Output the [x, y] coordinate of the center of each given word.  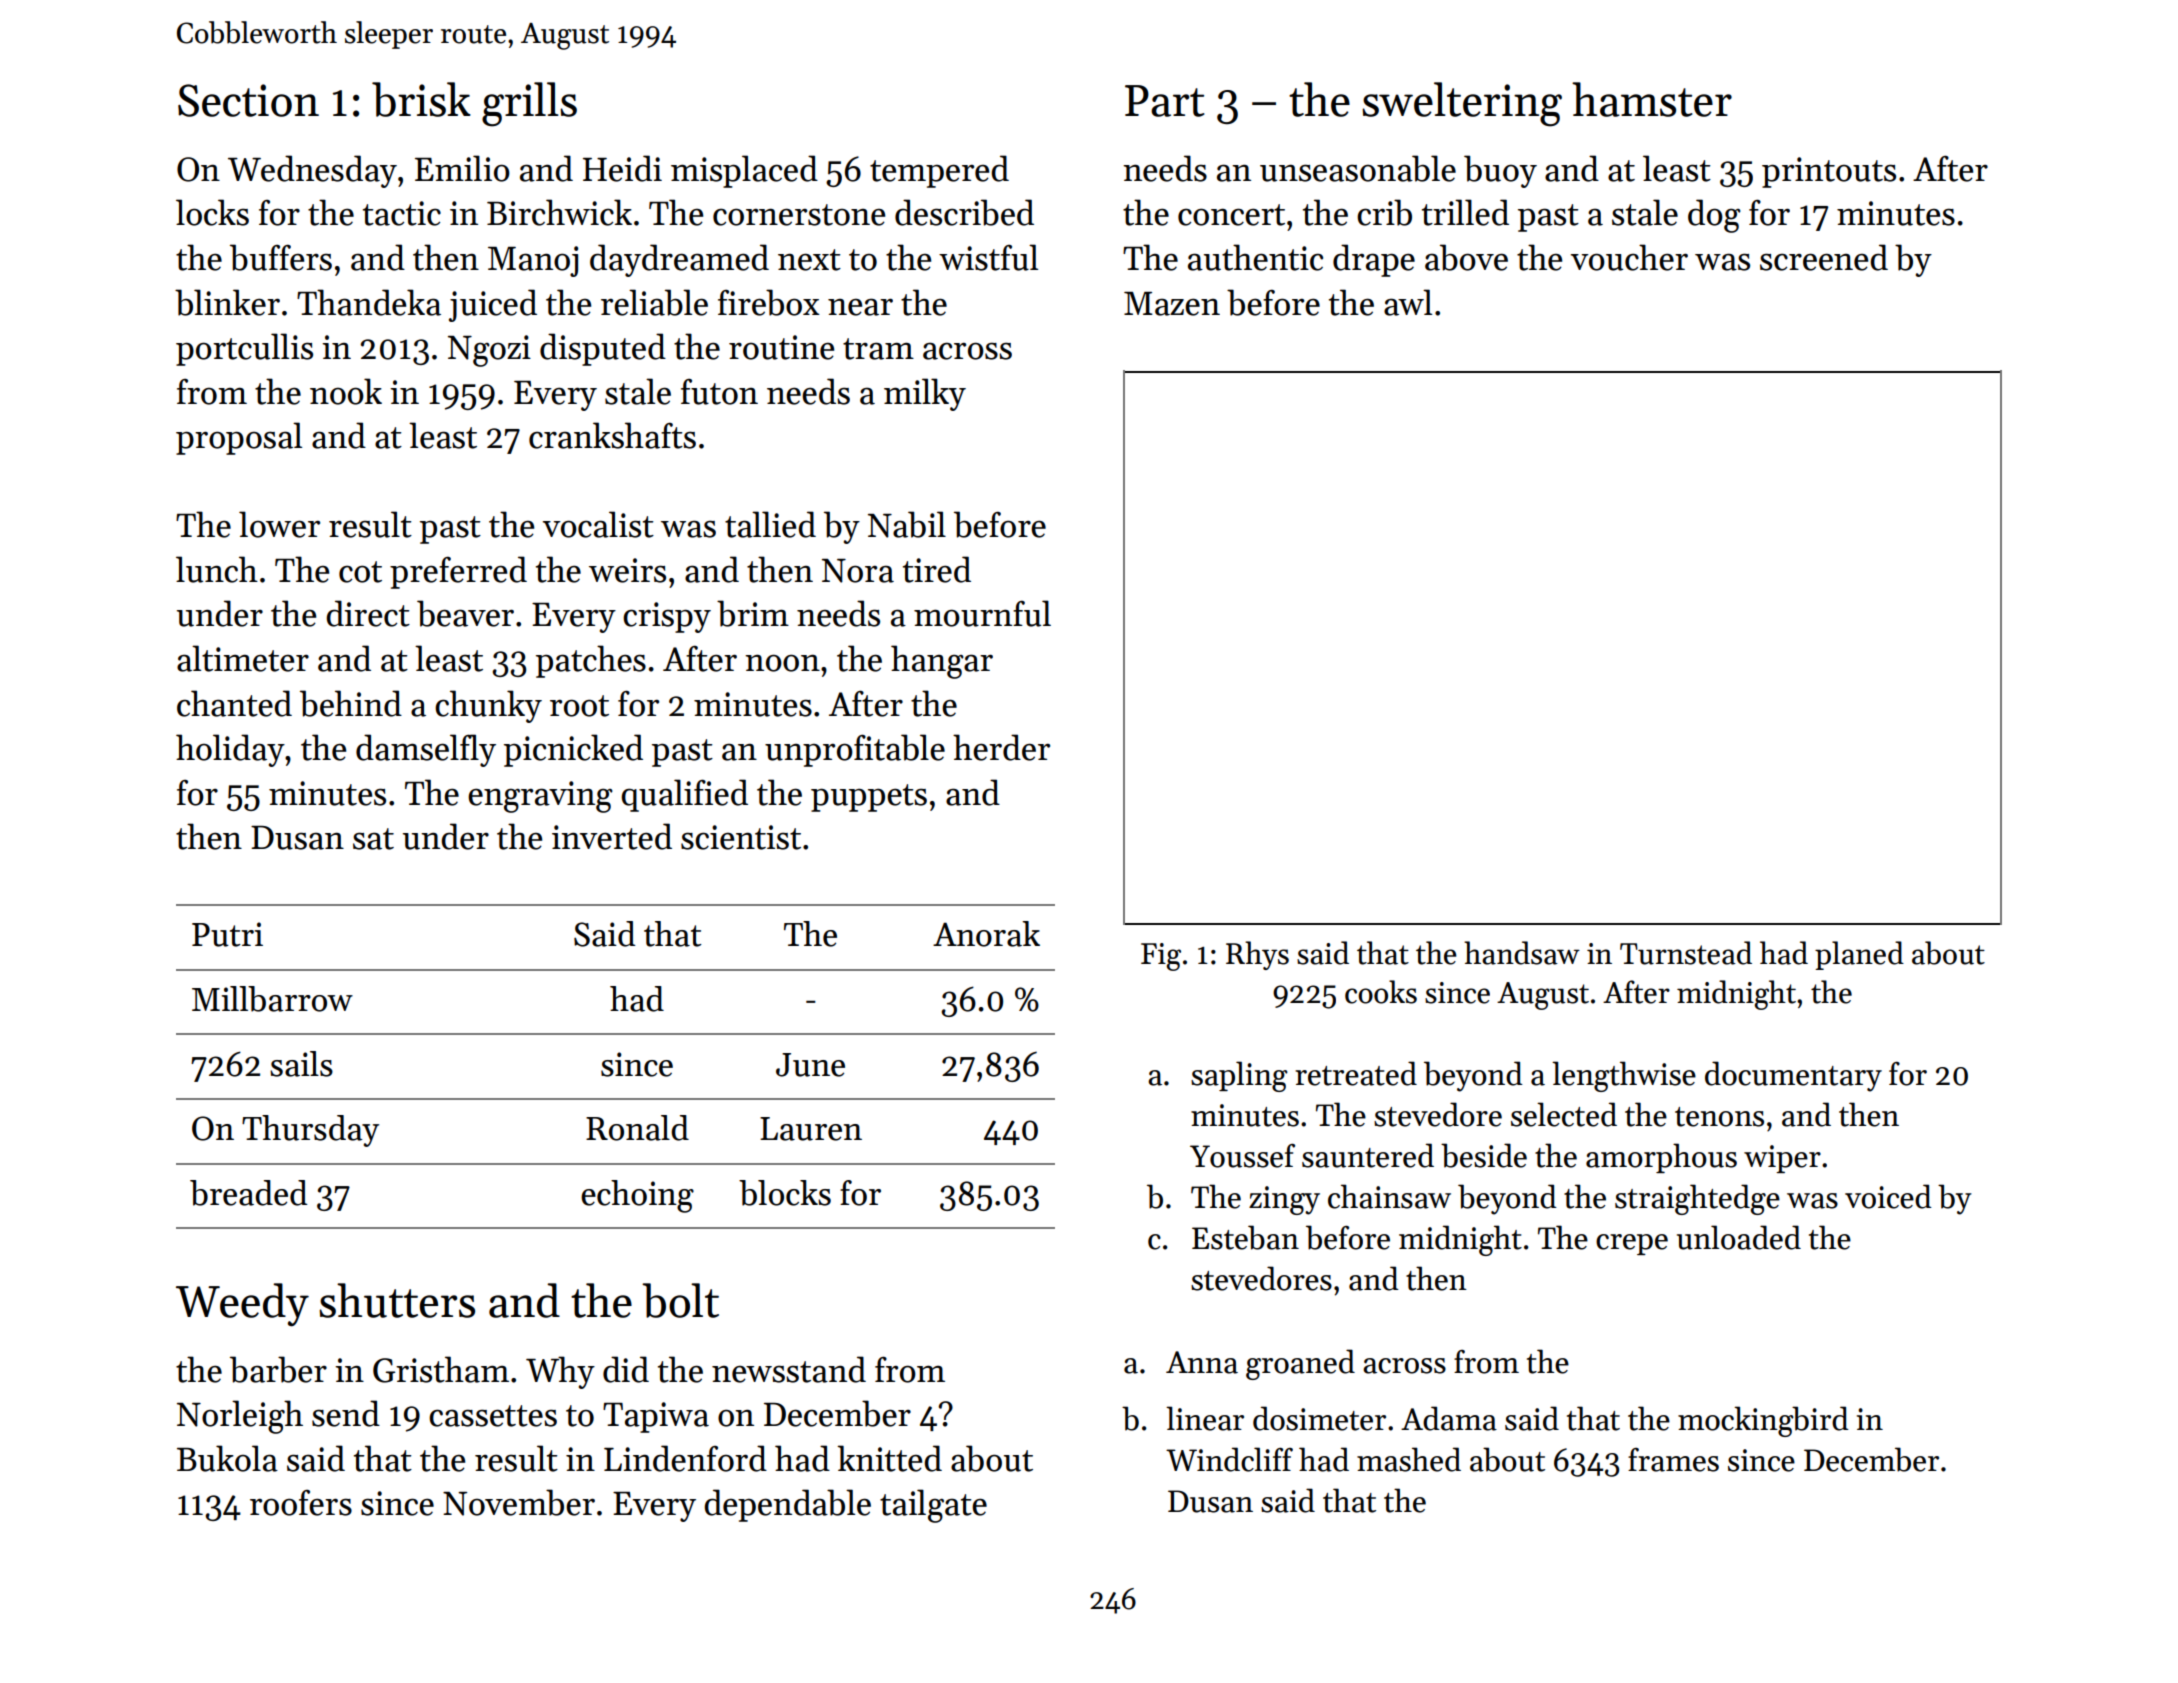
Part [1164, 101]
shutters [397, 1300]
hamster [1652, 99]
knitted [889, 1458]
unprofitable [855, 750]
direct [368, 613]
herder [1001, 747]
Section [248, 100]
